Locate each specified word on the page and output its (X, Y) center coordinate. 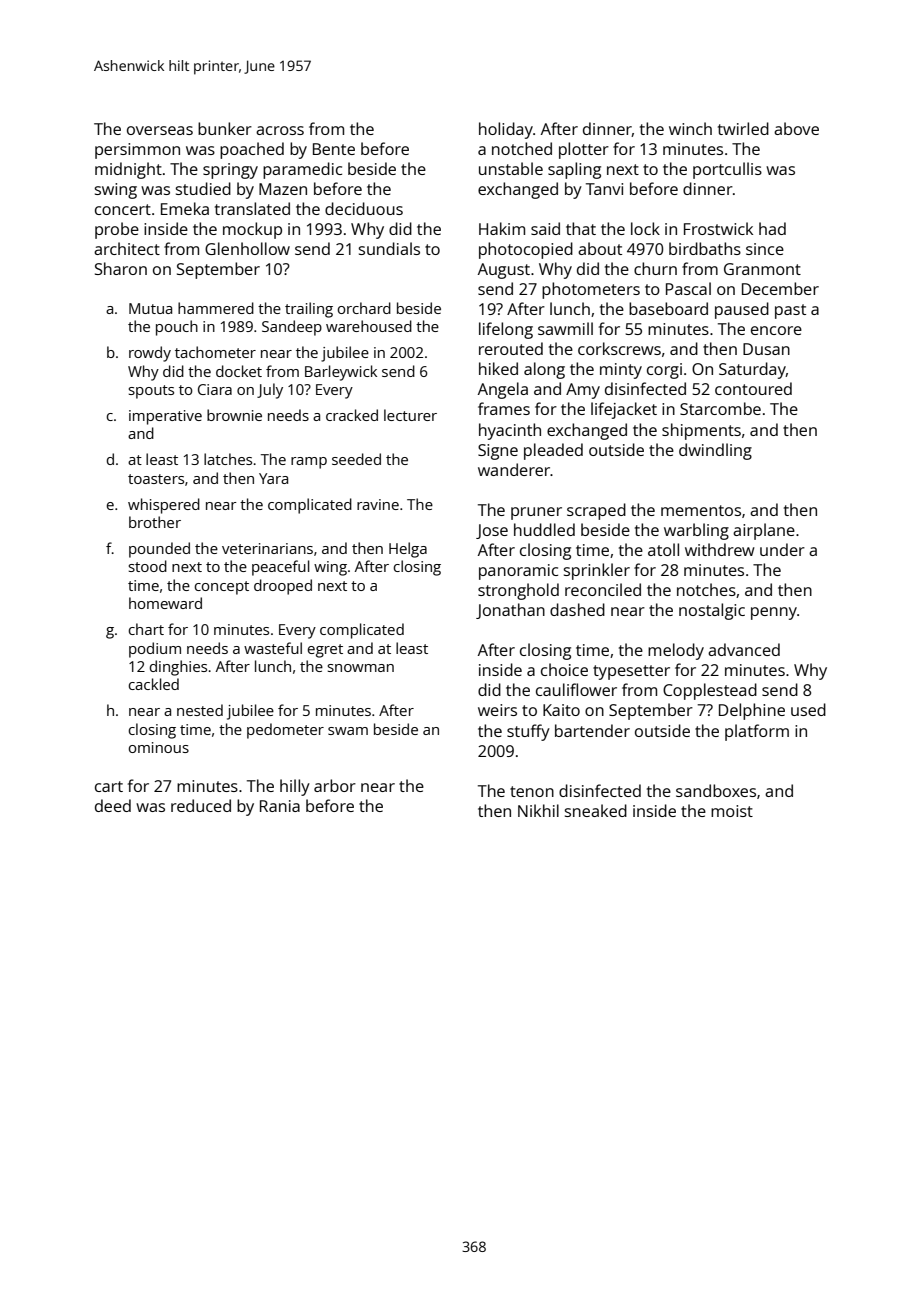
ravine (378, 504)
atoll (663, 549)
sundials (389, 248)
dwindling (715, 451)
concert (123, 209)
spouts (151, 392)
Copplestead (710, 691)
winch (690, 128)
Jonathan (510, 611)
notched (522, 148)
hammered (216, 308)
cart (109, 786)
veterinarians (267, 548)
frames (504, 408)
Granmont (762, 269)
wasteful (273, 648)
